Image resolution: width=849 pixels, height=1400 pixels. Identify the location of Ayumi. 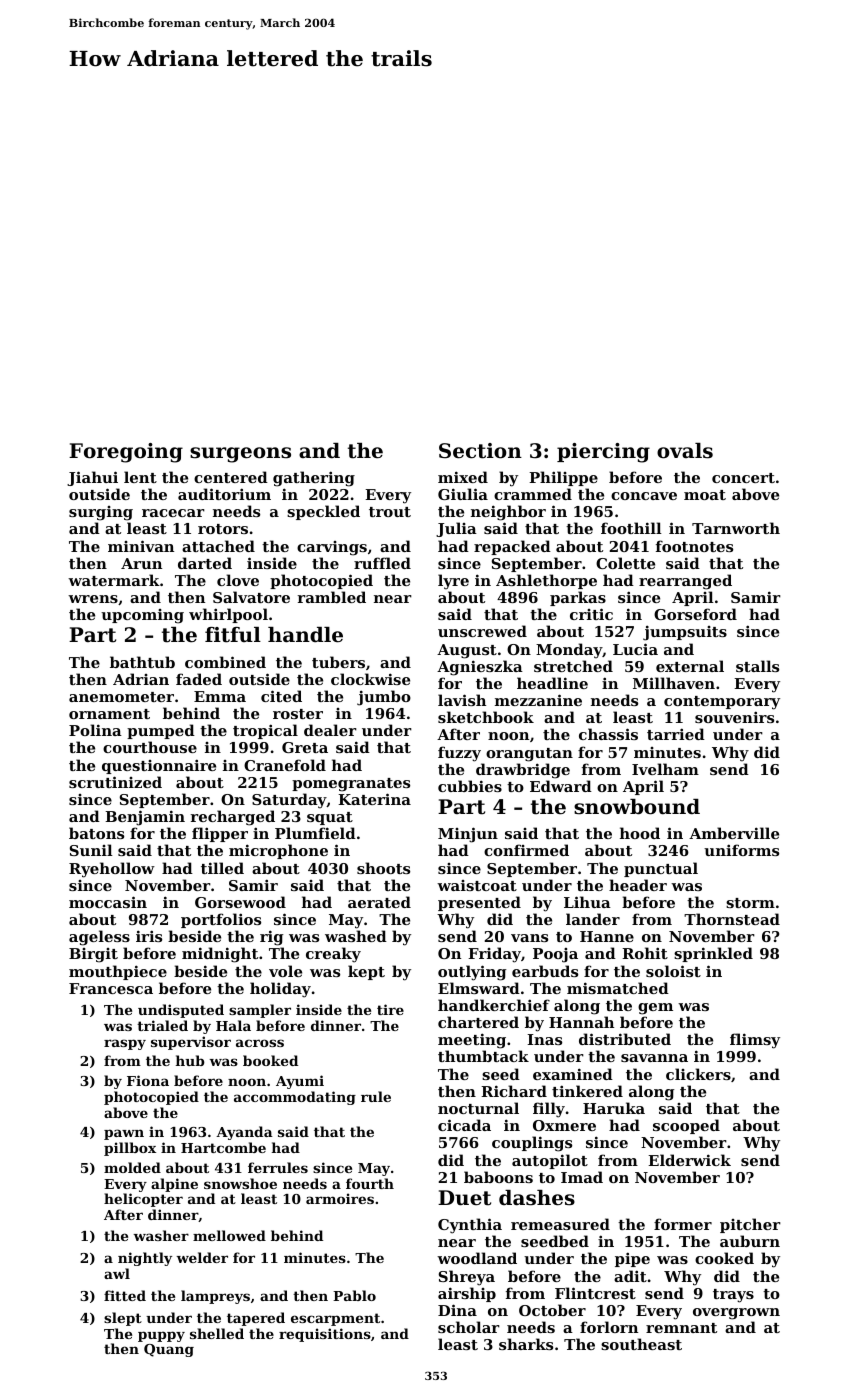
(300, 1082).
